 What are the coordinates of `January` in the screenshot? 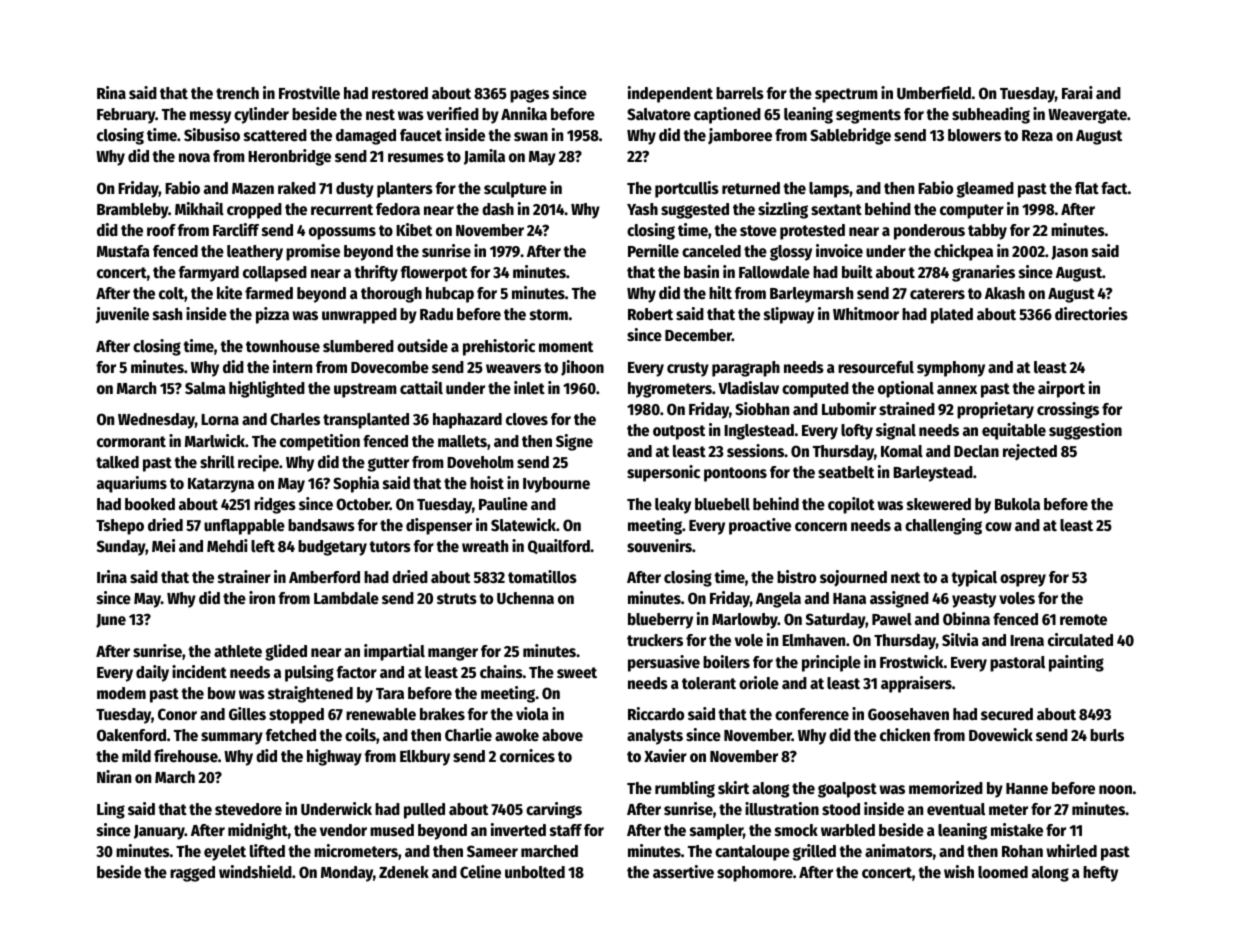 It's located at (159, 832).
